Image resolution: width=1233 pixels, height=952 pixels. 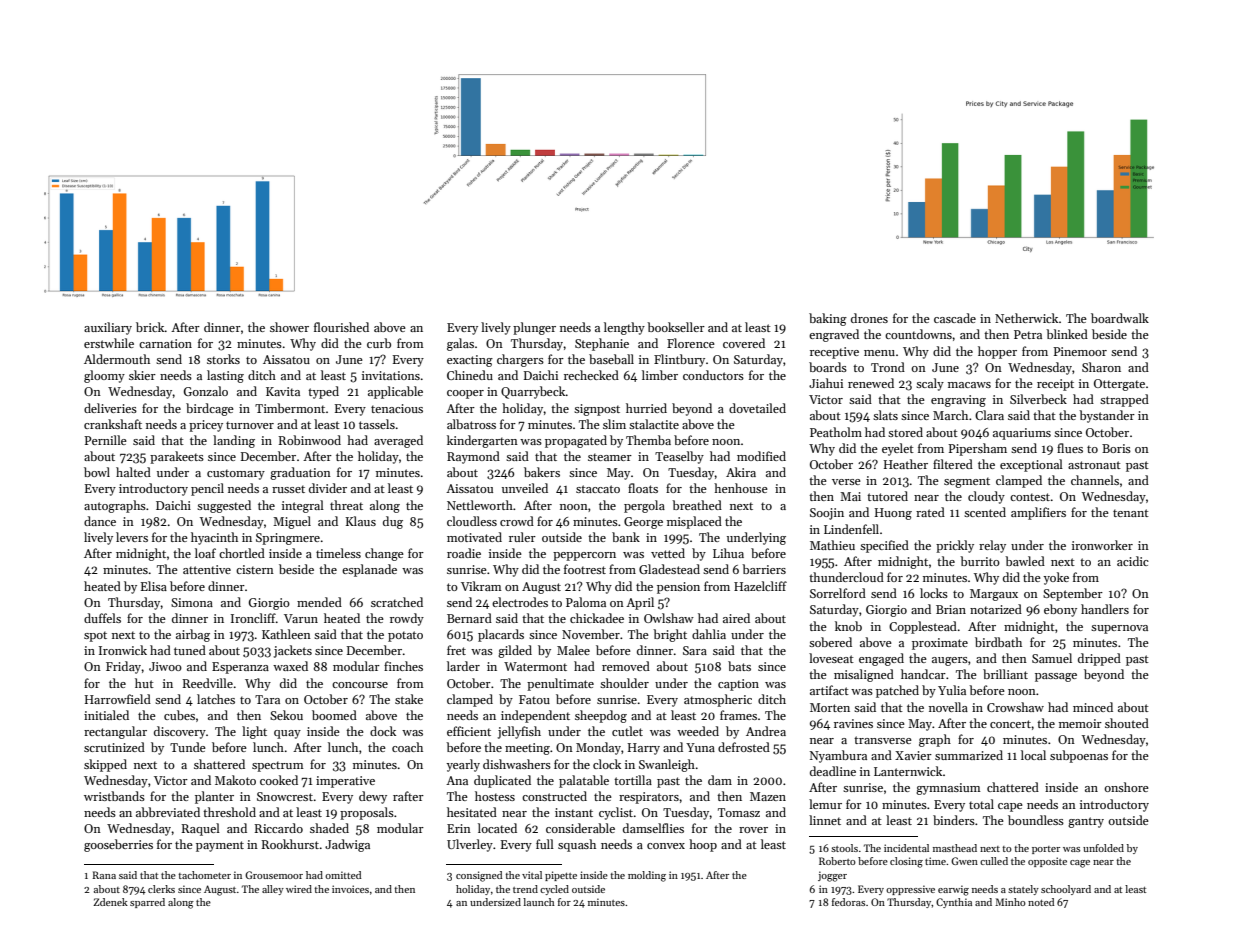 I want to click on Harrowfield, so click(x=118, y=699).
